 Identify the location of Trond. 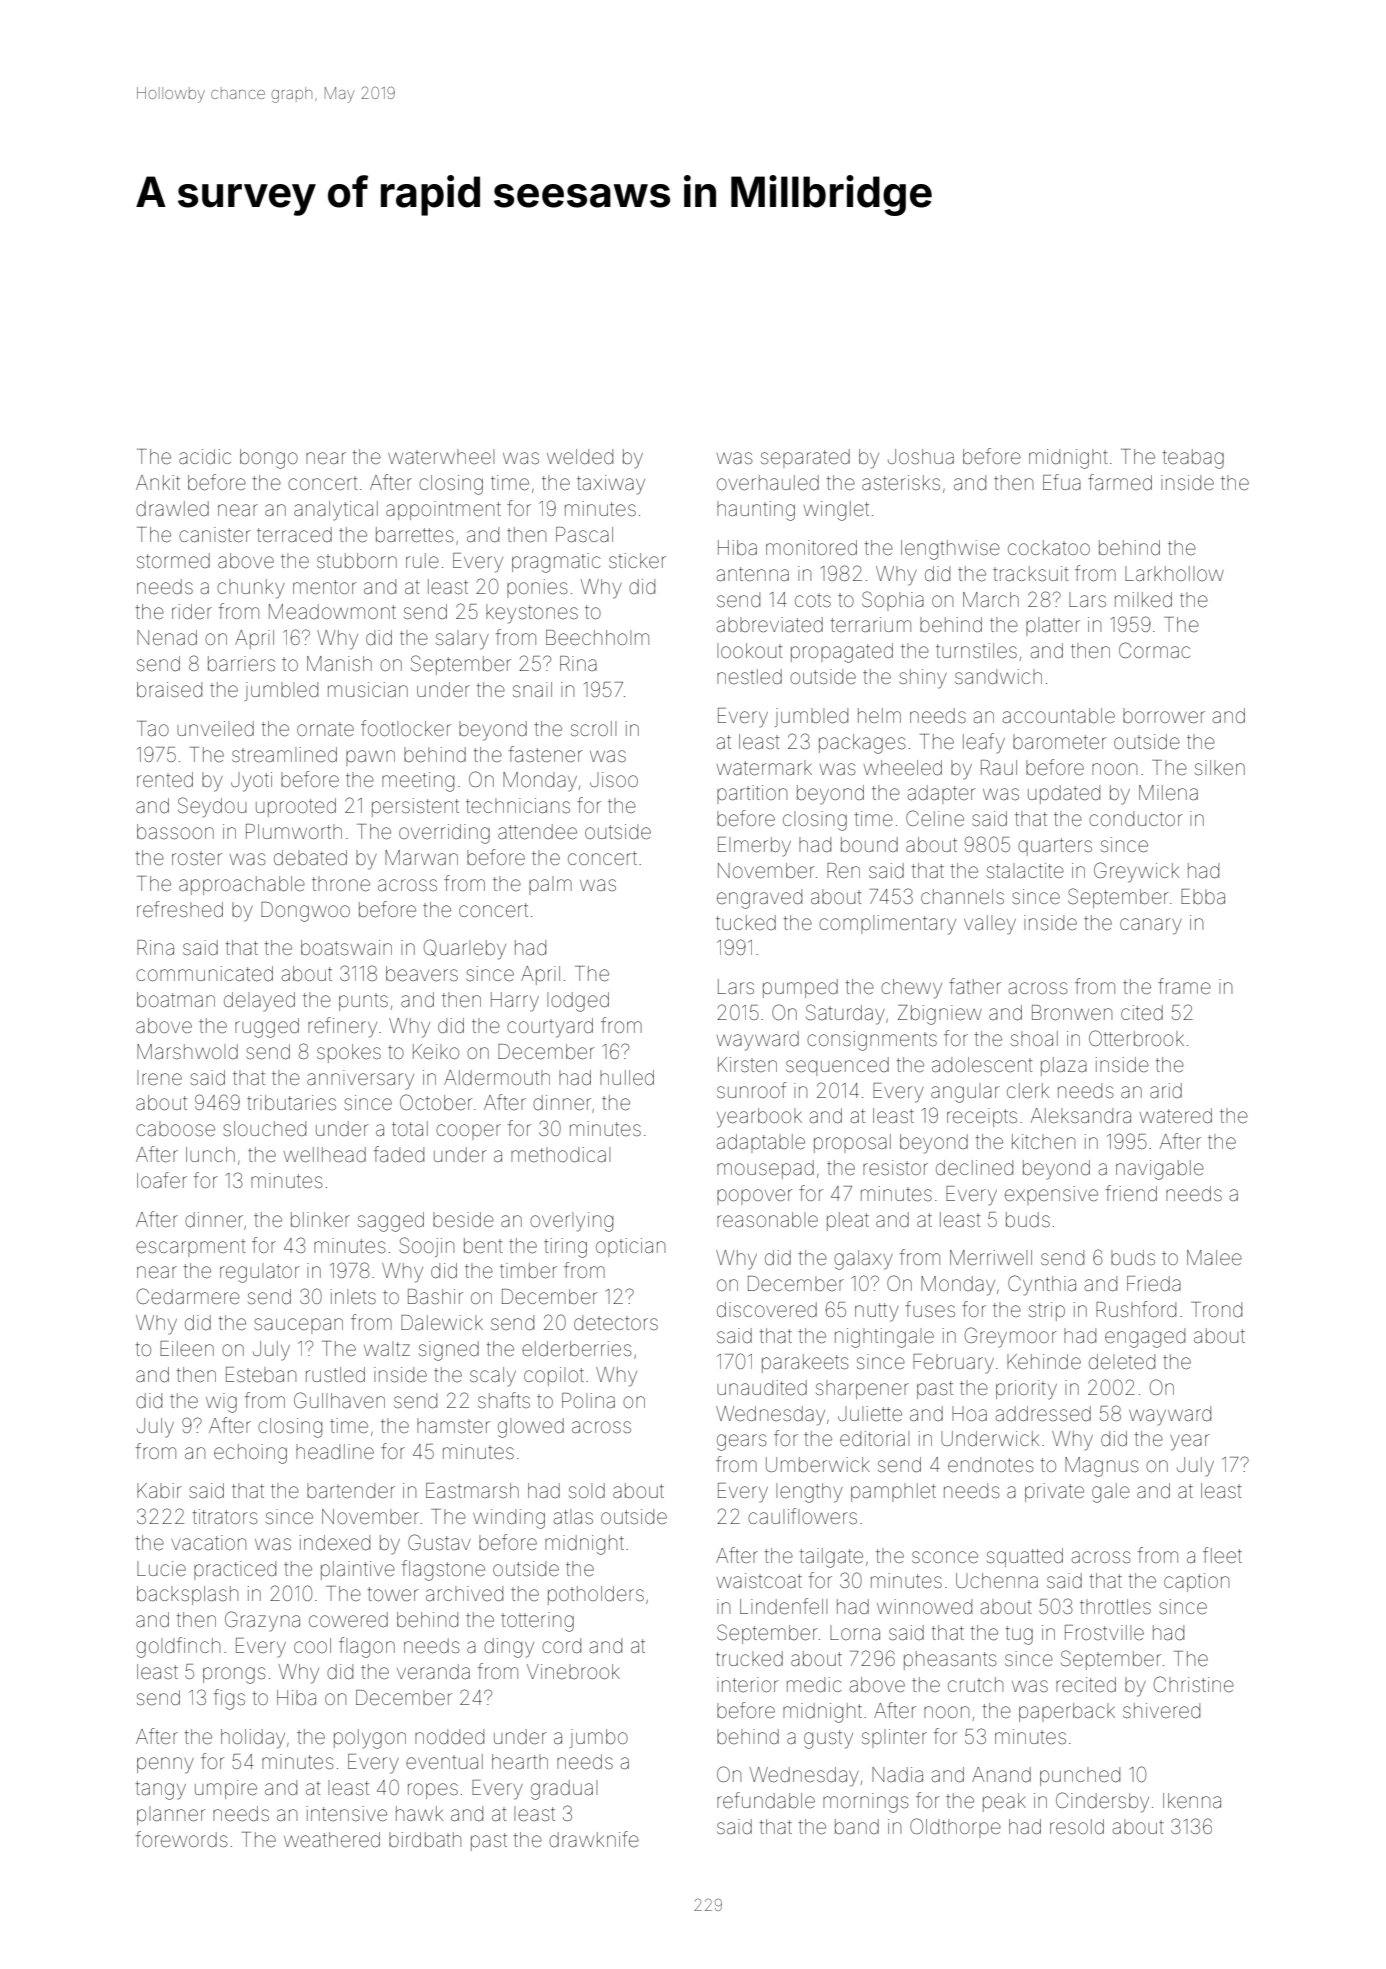
(1216, 1309).
